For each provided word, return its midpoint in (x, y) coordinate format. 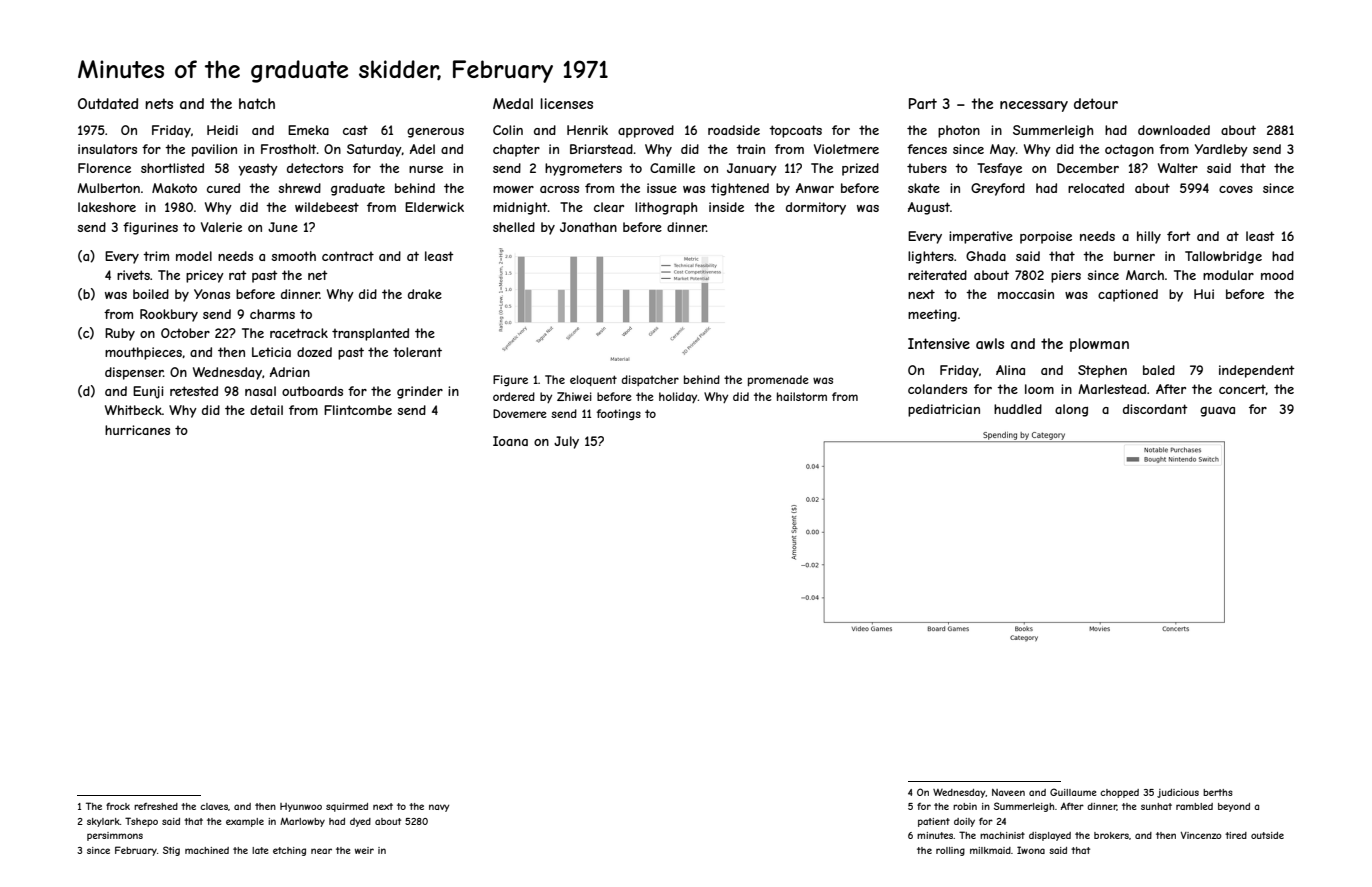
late (260, 850)
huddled (1018, 409)
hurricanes (137, 430)
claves (214, 806)
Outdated (108, 103)
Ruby (120, 334)
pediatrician (944, 410)
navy (439, 808)
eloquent (593, 380)
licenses (566, 103)
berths (1218, 792)
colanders (937, 389)
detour (1096, 103)
